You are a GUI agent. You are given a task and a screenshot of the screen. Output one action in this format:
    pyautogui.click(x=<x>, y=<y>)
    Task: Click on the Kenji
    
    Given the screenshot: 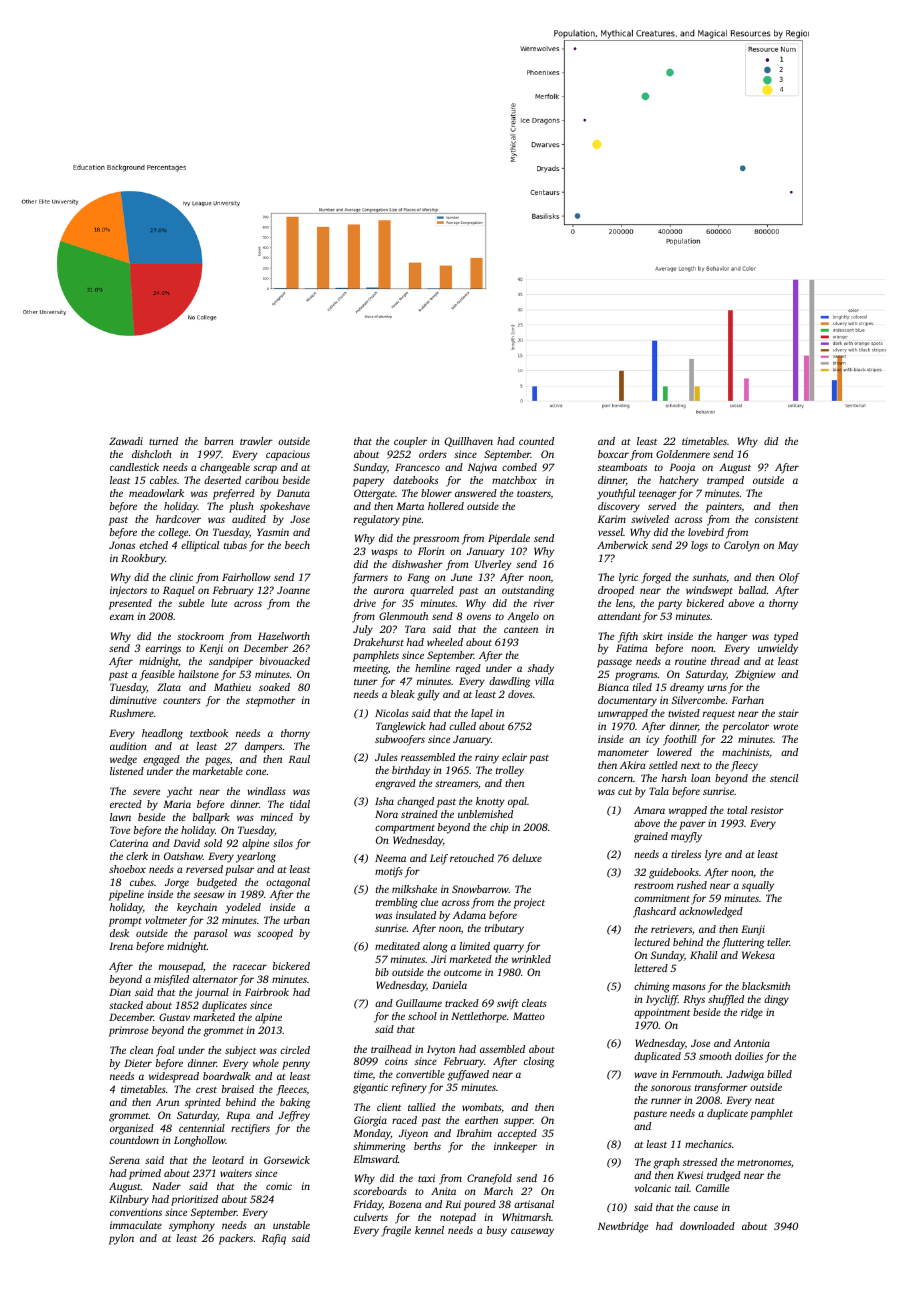 What is the action you would take?
    pyautogui.click(x=211, y=649)
